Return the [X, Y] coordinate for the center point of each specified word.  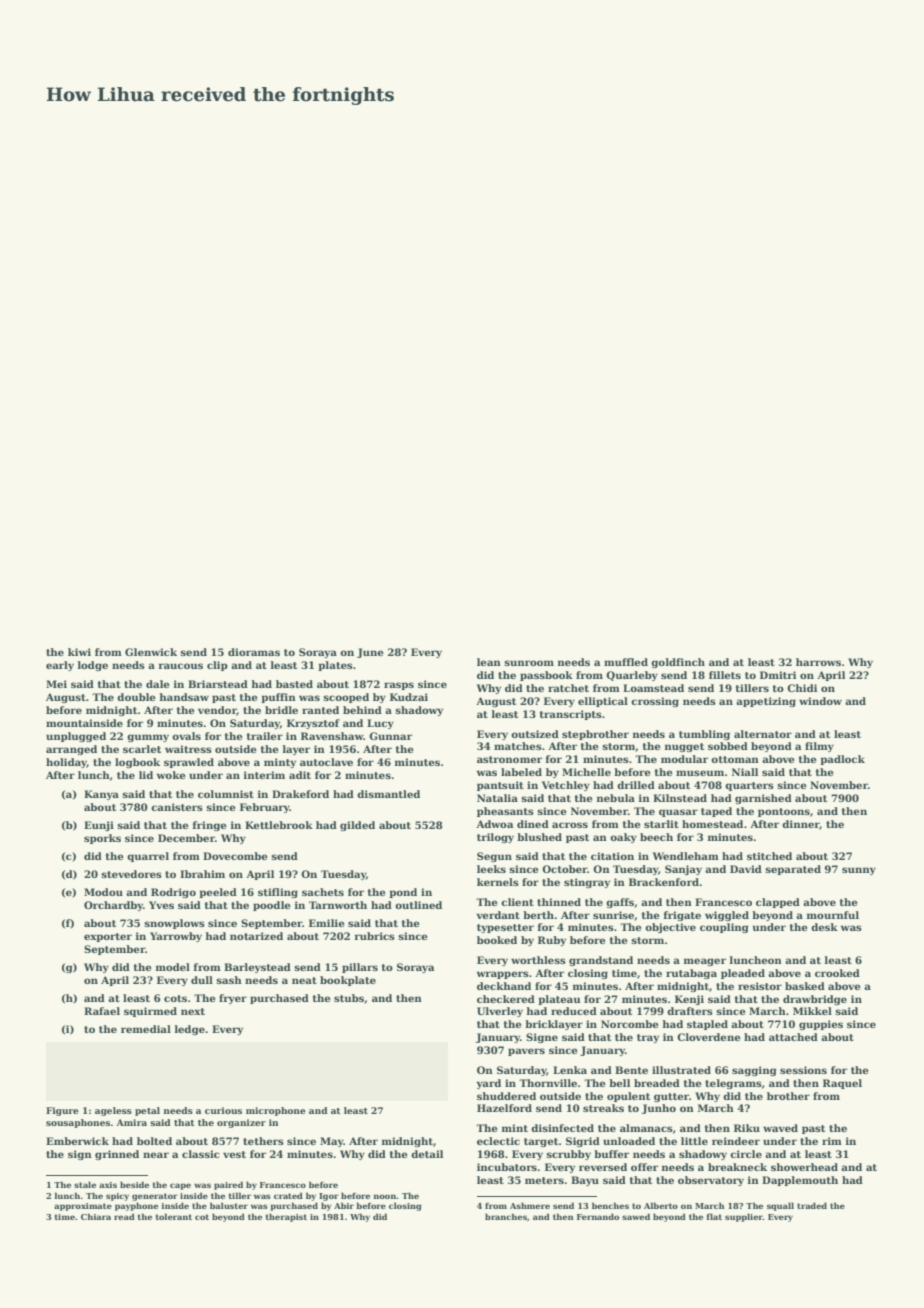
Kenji [689, 1000]
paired [228, 1185]
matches [518, 746]
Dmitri [778, 675]
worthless [538, 960]
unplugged [76, 737]
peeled [218, 893]
